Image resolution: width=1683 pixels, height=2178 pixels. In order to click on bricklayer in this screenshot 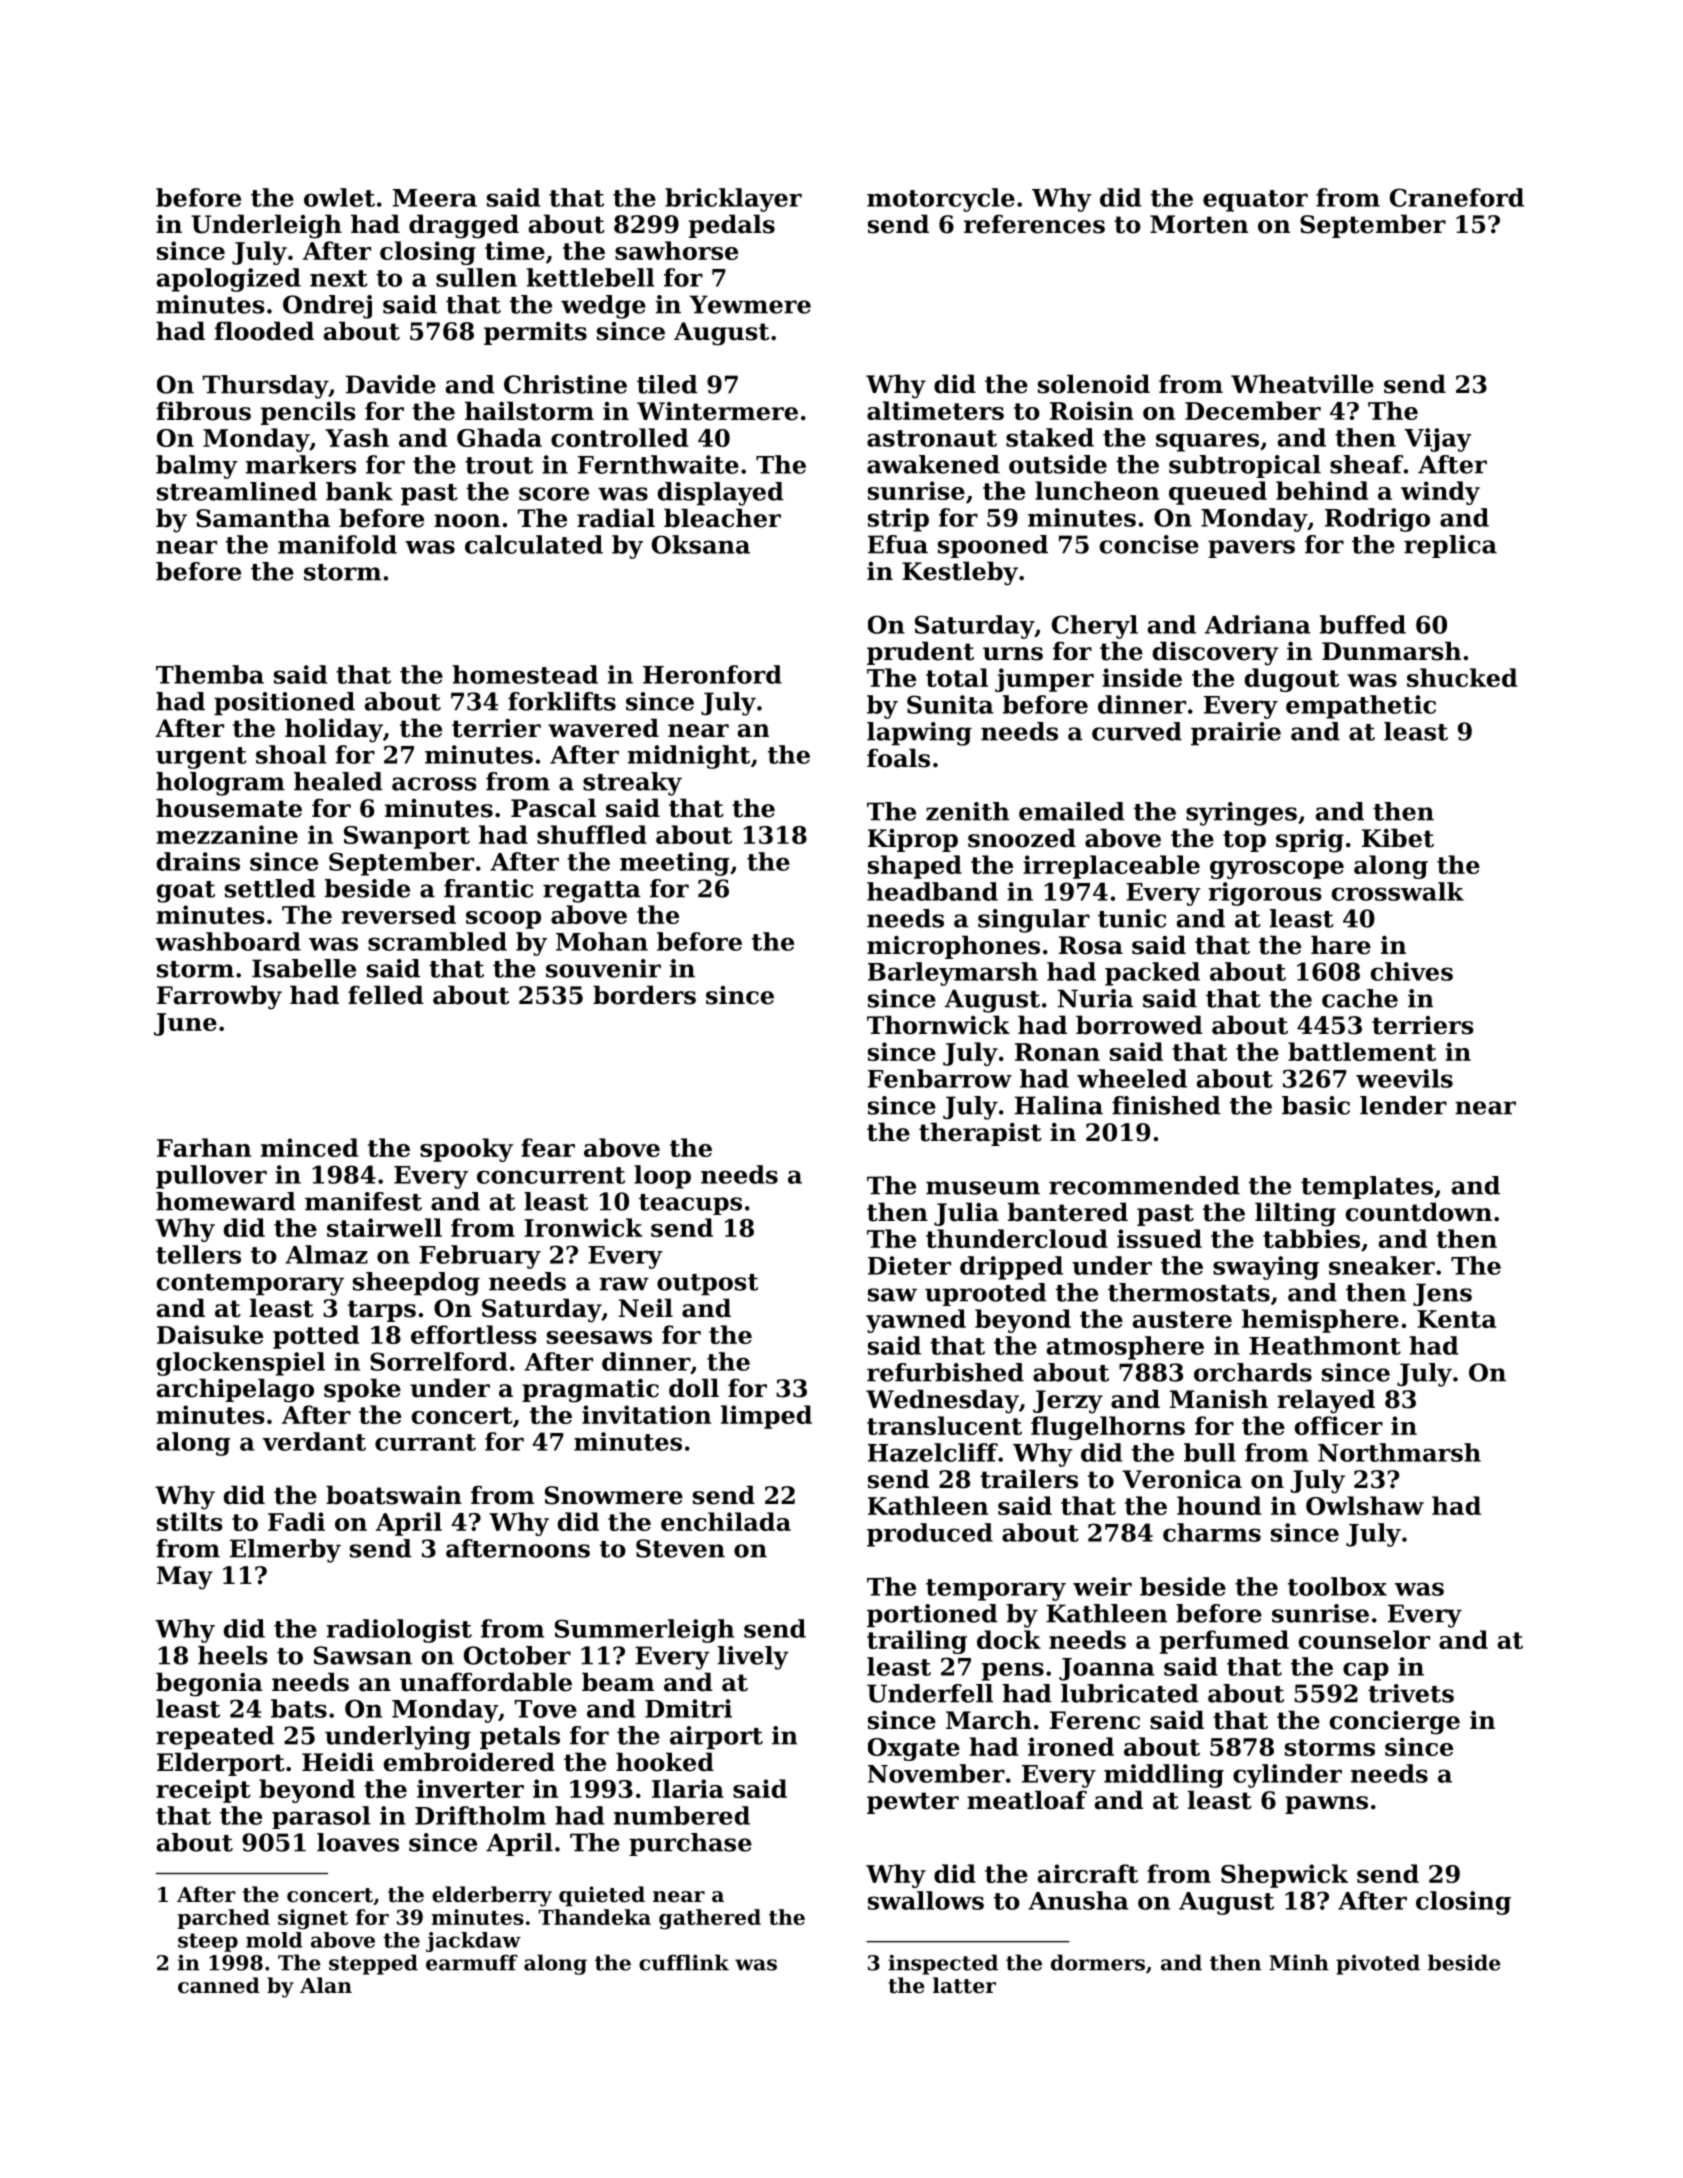, I will do `click(733, 200)`.
